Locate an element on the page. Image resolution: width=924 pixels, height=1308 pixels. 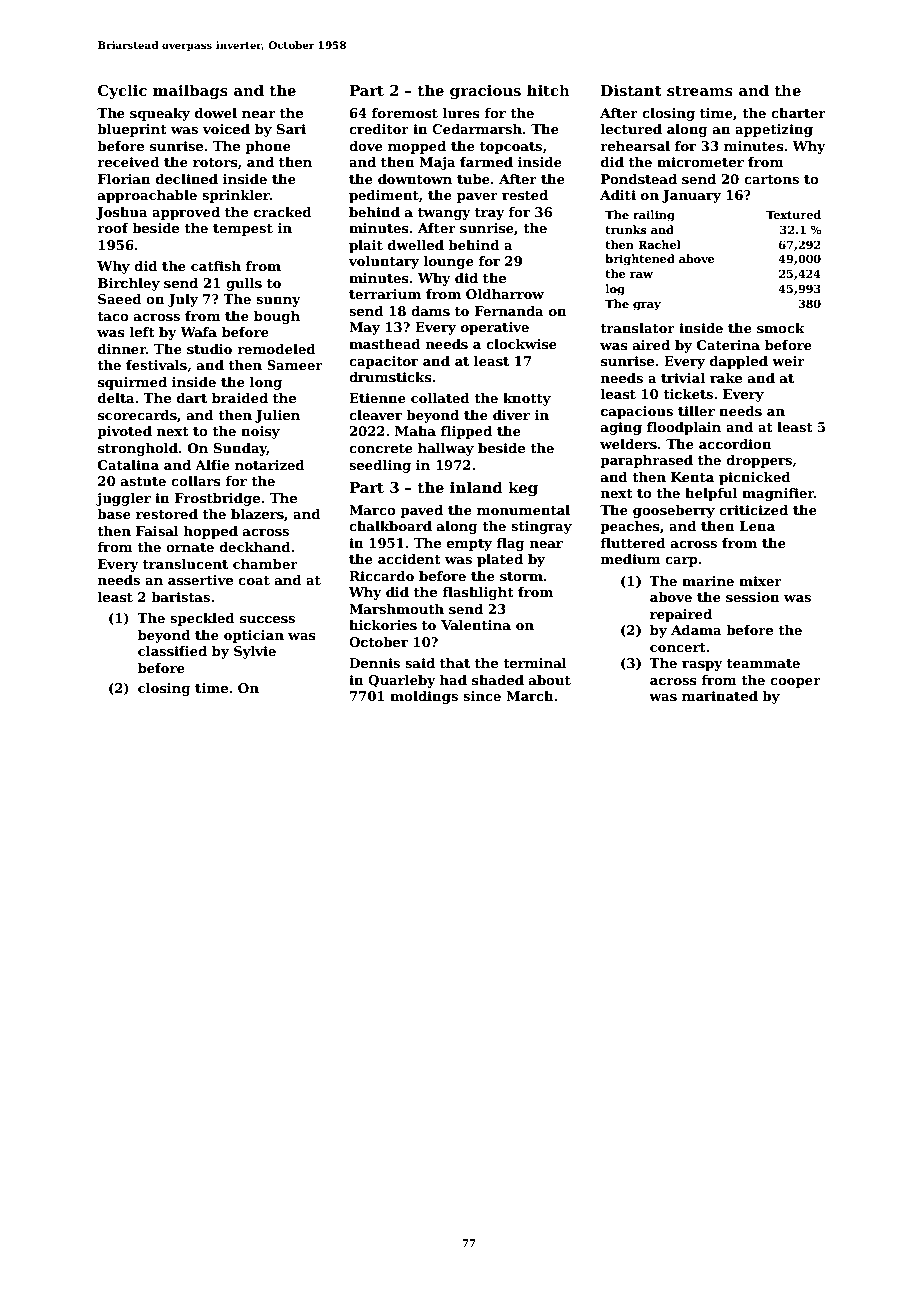
Frostbridge is located at coordinates (217, 499).
